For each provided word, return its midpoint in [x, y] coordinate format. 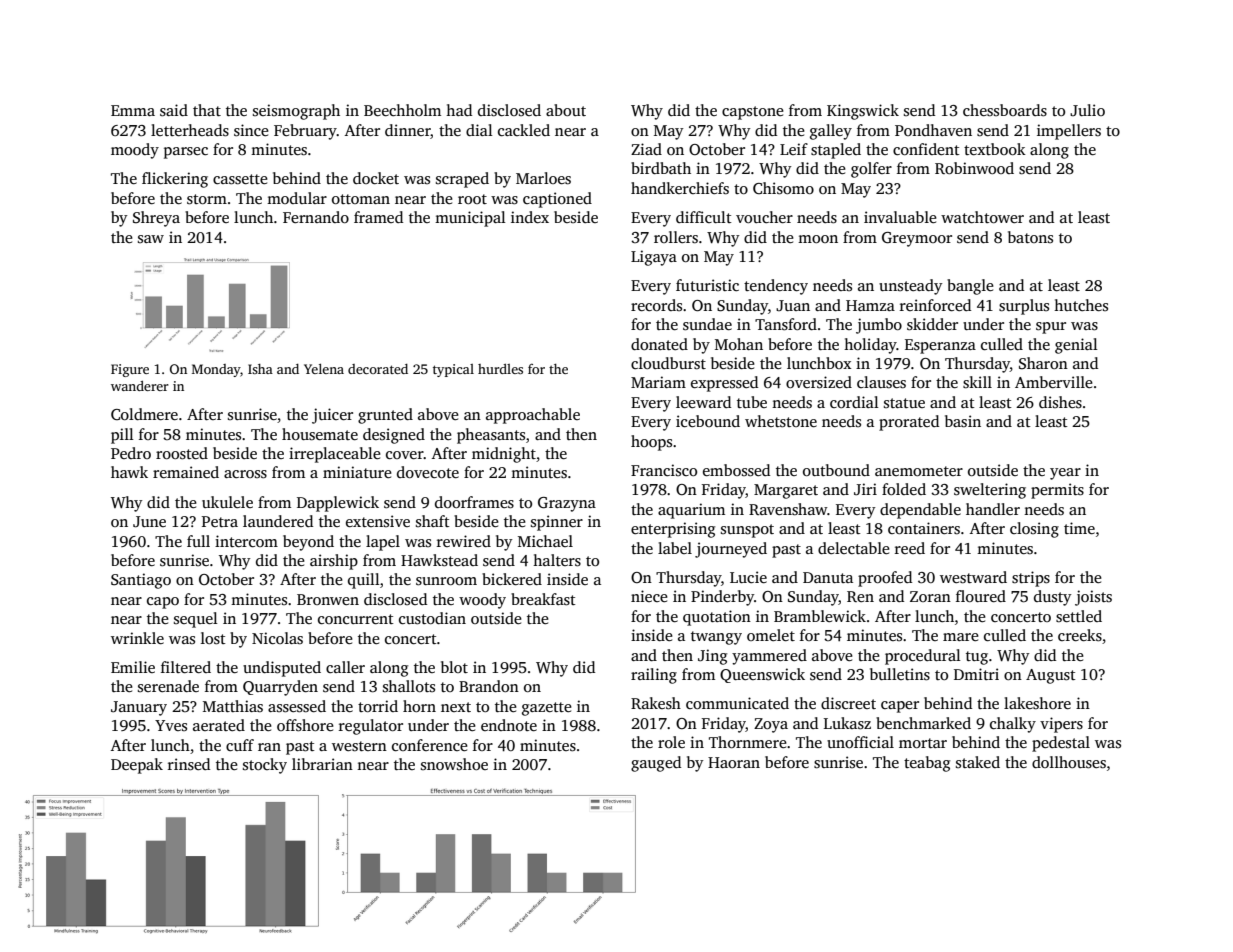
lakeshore [1037, 703]
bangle [970, 287]
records [656, 305]
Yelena [324, 369]
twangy [716, 638]
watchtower [982, 217]
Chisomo [783, 188]
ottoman [361, 199]
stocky [265, 766]
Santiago [141, 581]
